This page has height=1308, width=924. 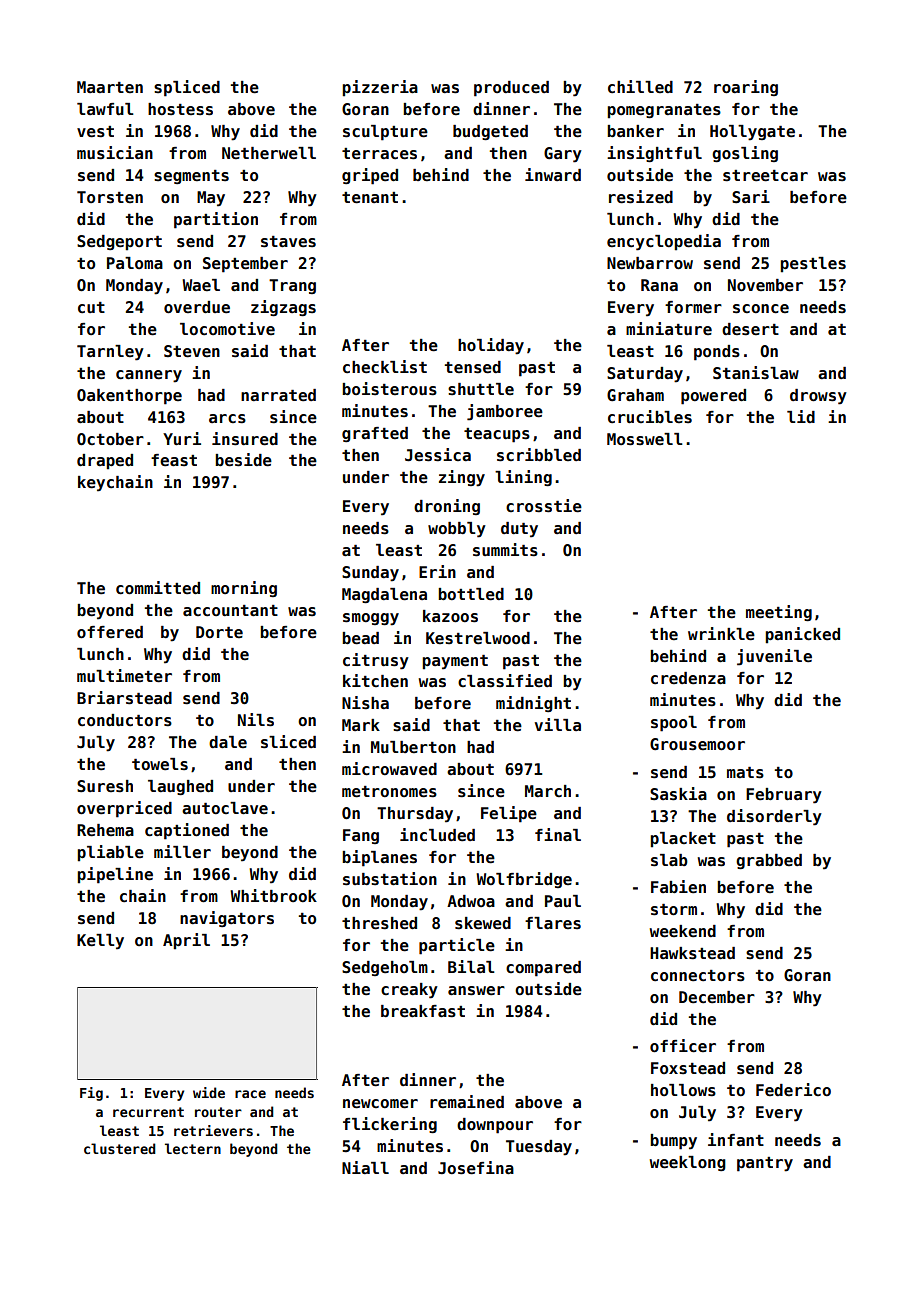 I want to click on Whitbrook, so click(x=273, y=895).
